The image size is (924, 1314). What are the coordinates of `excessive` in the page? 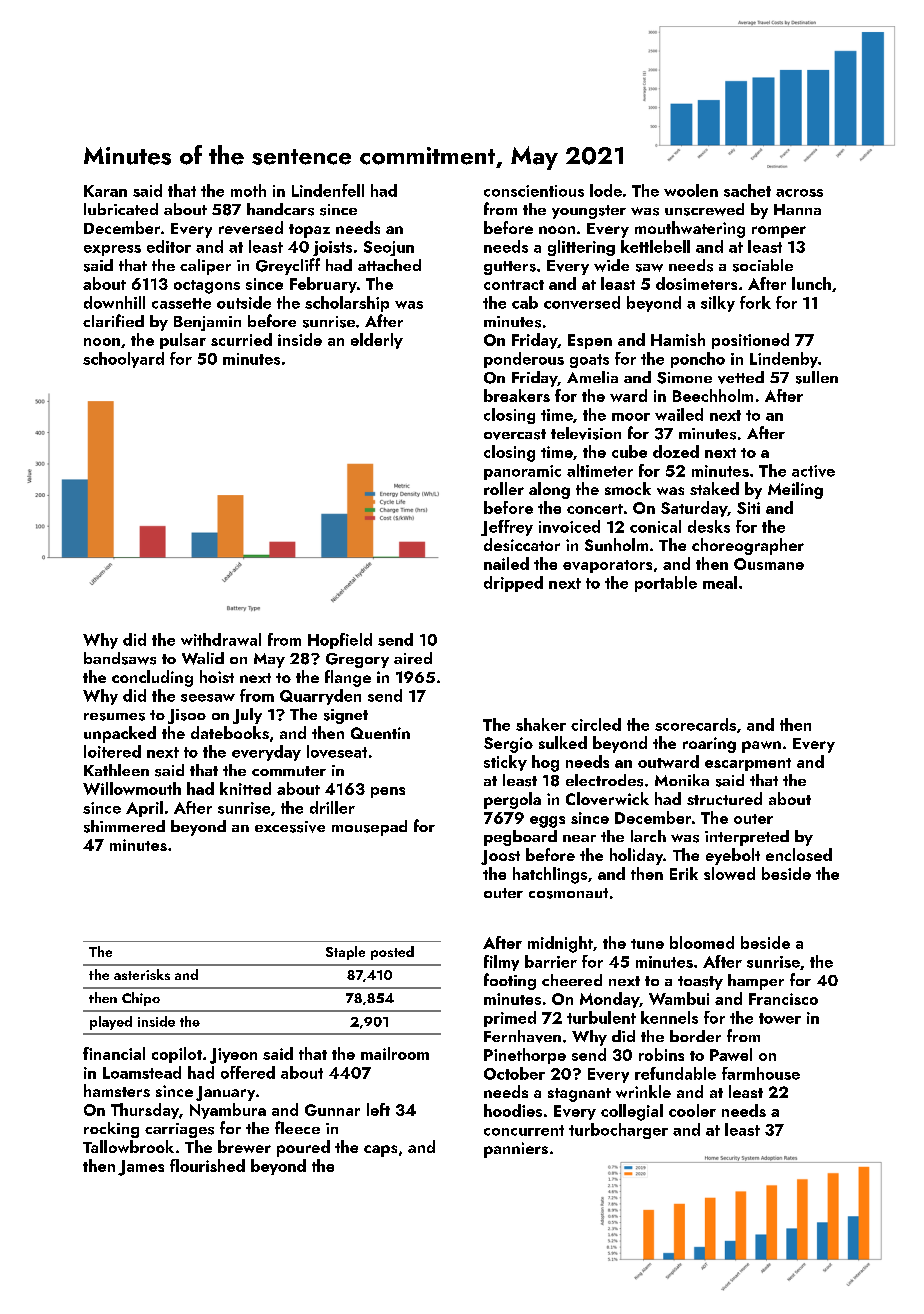 It's located at (290, 827).
